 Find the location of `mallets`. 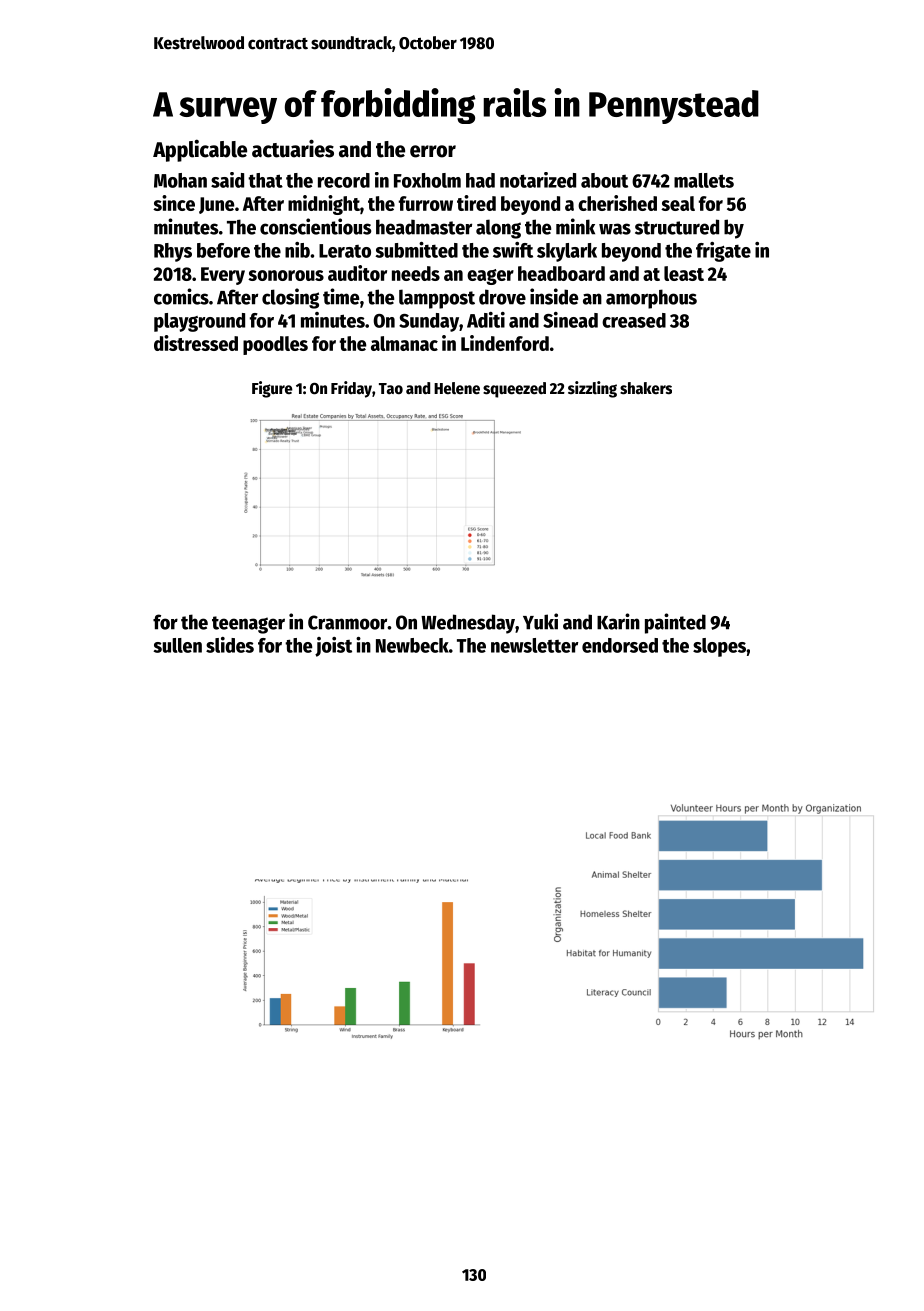

mallets is located at coordinates (704, 180).
